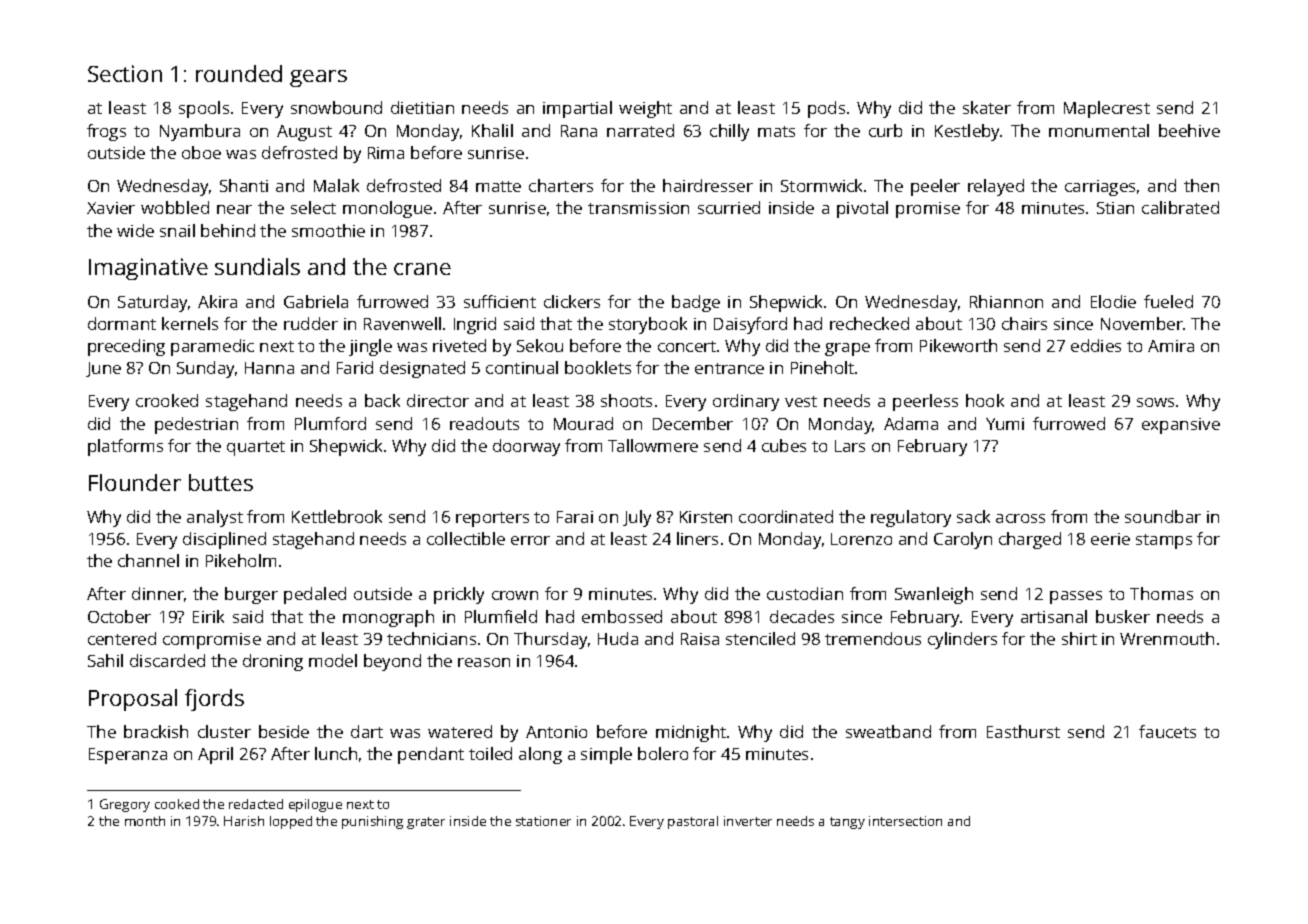 The width and height of the screenshot is (1308, 924). I want to click on skater, so click(987, 107).
